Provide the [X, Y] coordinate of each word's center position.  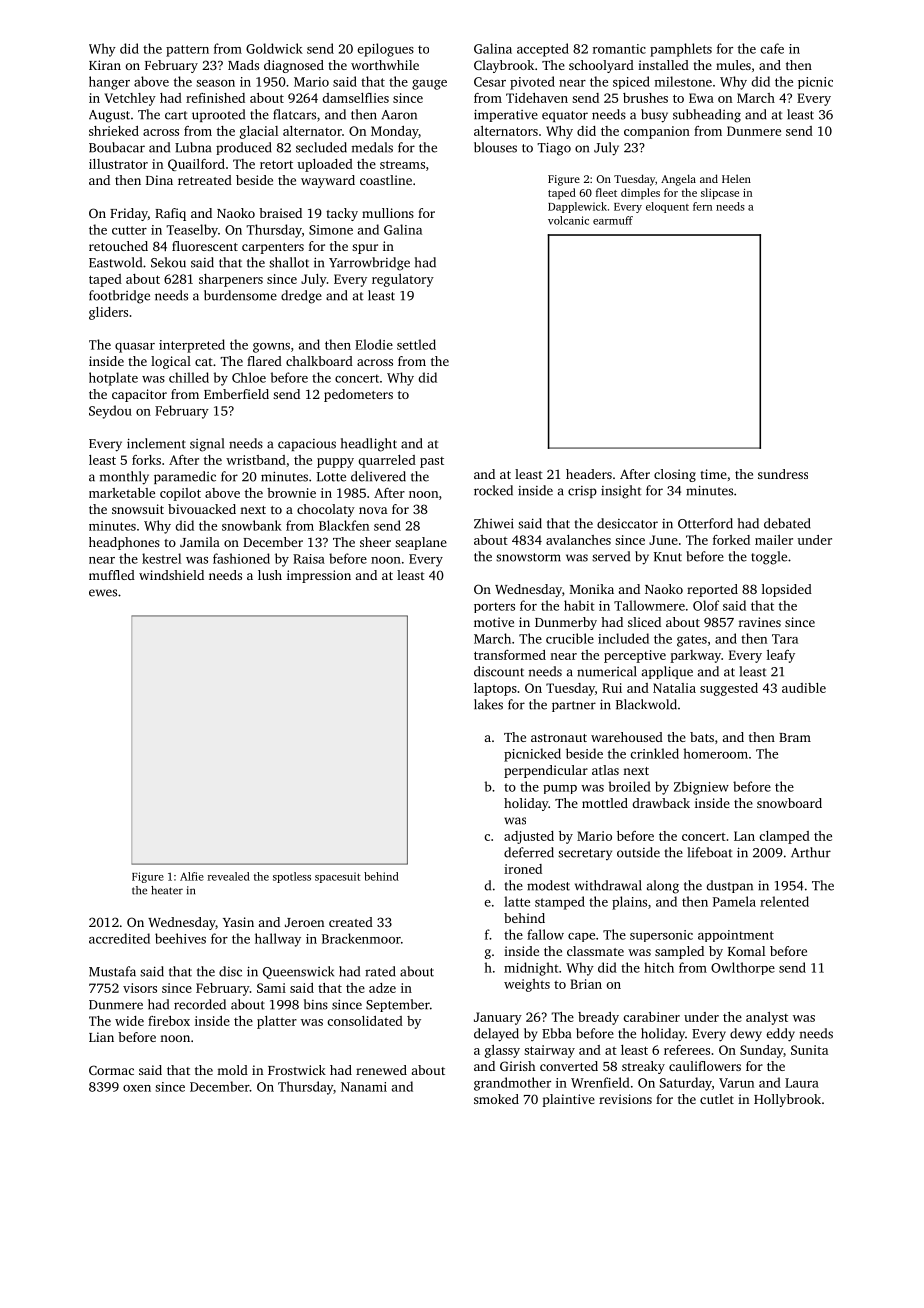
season [215, 83]
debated [787, 523]
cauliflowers [705, 1066]
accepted [543, 50]
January [498, 1018]
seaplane [421, 543]
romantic [619, 49]
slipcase [720, 193]
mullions [388, 213]
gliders [108, 313]
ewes [103, 593]
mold [232, 1070]
